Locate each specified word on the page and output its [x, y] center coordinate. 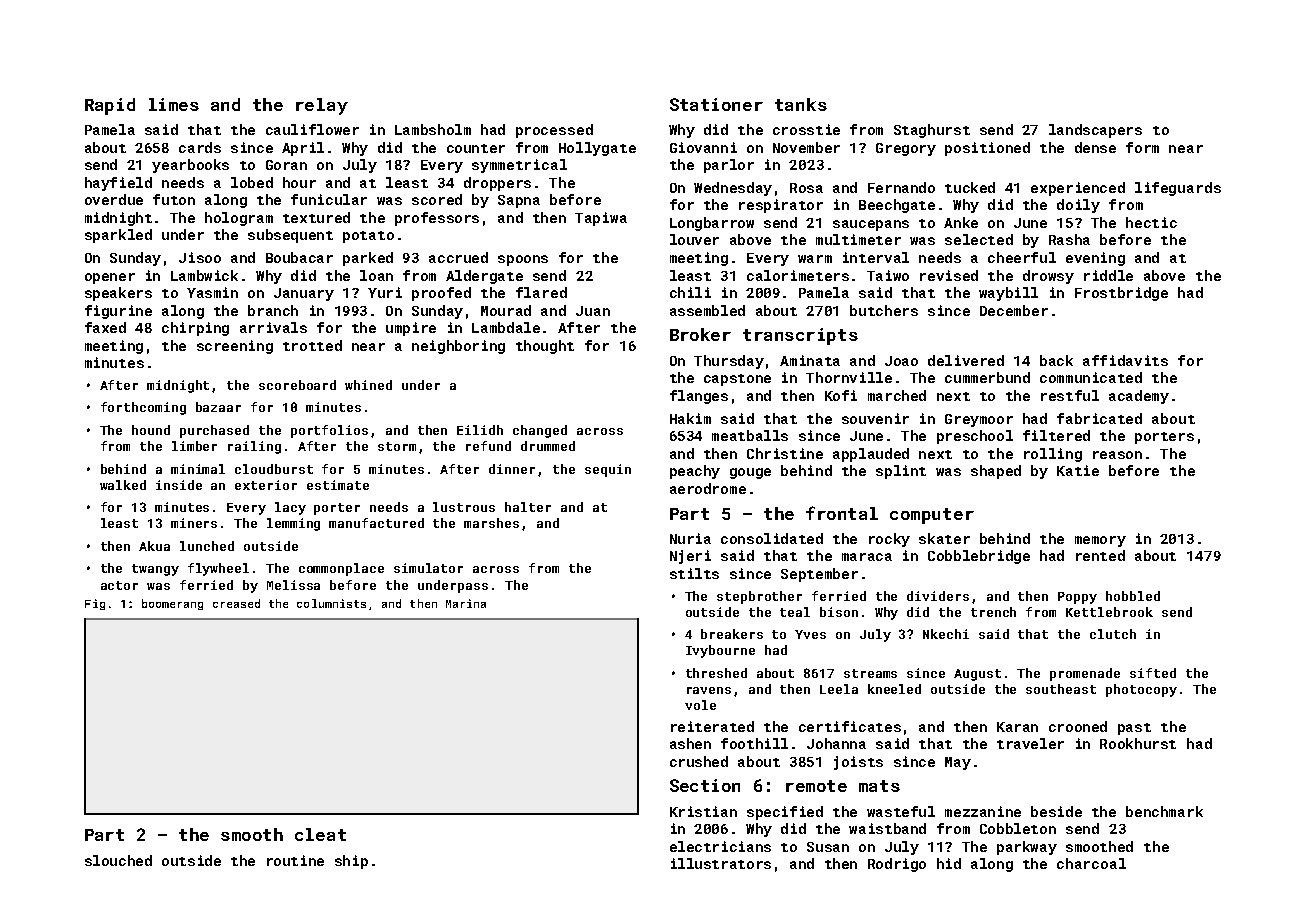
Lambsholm [433, 129]
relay [322, 106]
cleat [320, 834]
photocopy [1141, 690]
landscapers [1095, 131]
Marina [466, 603]
